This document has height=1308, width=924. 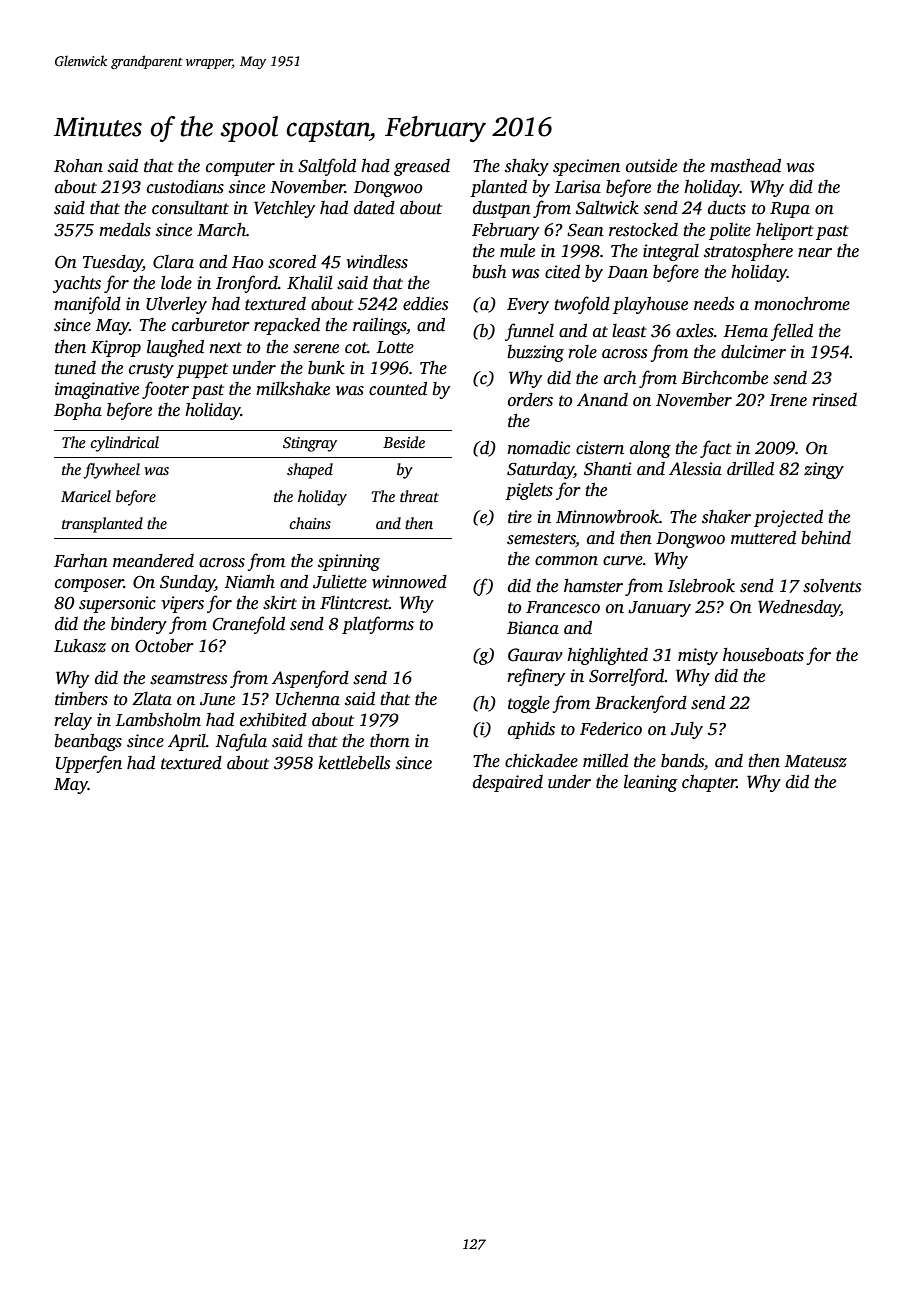 What do you see at coordinates (745, 166) in the document?
I see `masthead` at bounding box center [745, 166].
